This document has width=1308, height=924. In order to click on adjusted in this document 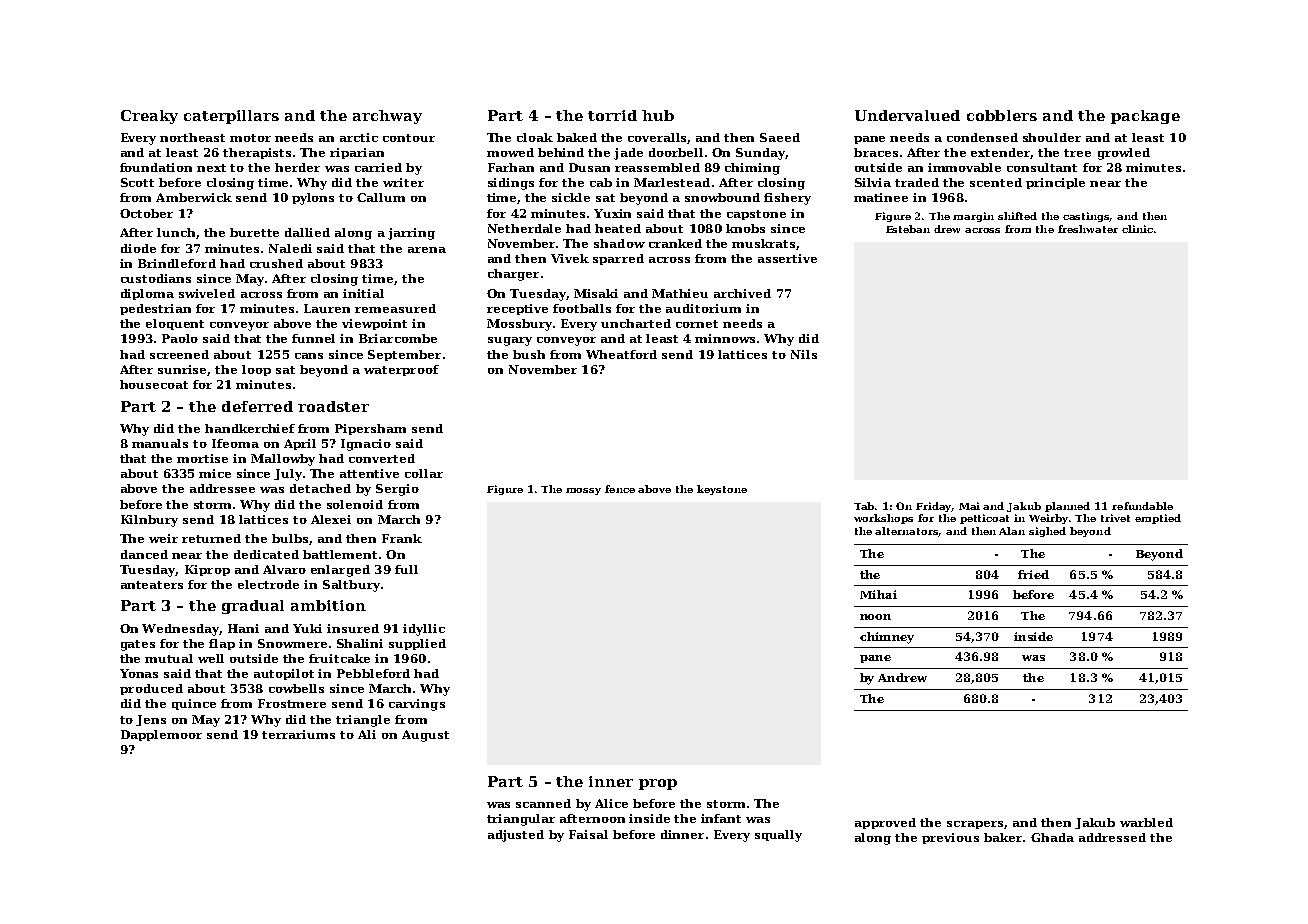, I will do `click(516, 836)`.
